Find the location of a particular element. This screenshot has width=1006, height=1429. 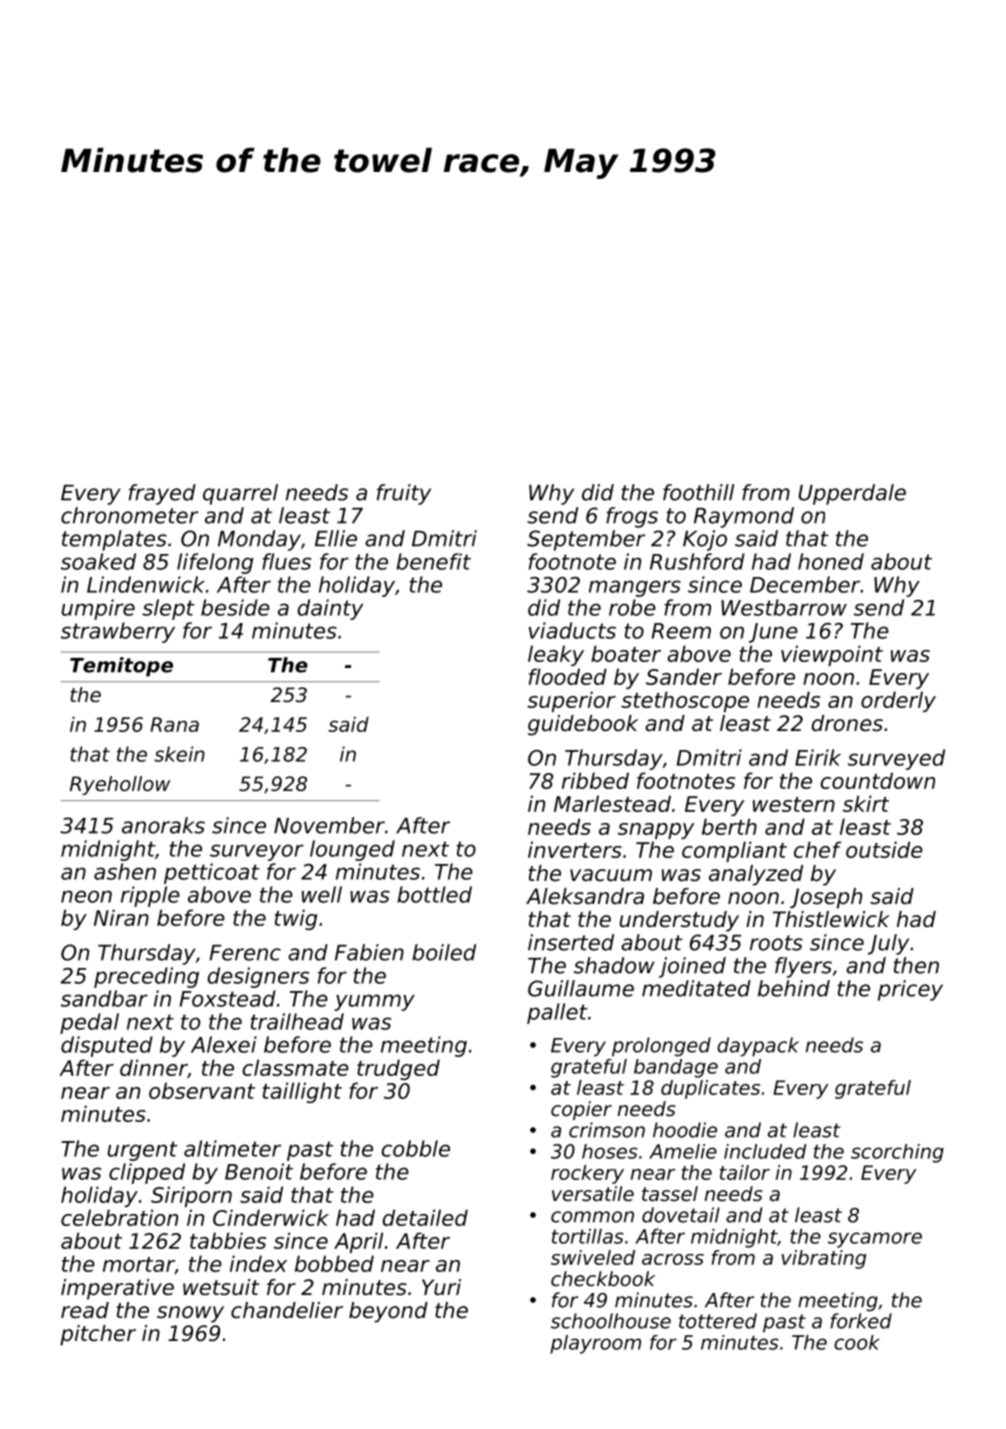

bobbed is located at coordinates (334, 1263).
